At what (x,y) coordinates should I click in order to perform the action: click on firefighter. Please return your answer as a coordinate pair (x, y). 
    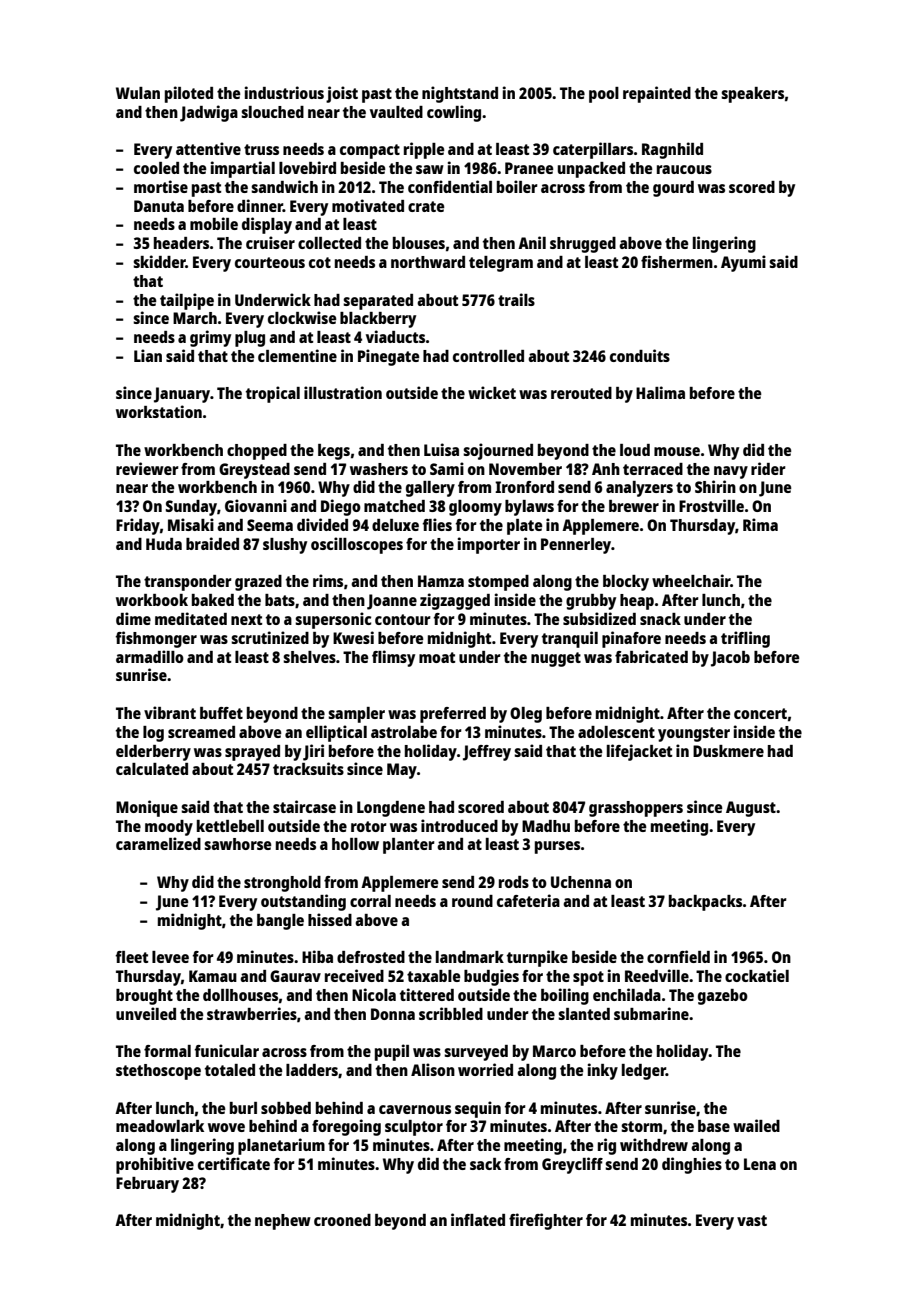
    Looking at the image, I should click on (546, 1221).
